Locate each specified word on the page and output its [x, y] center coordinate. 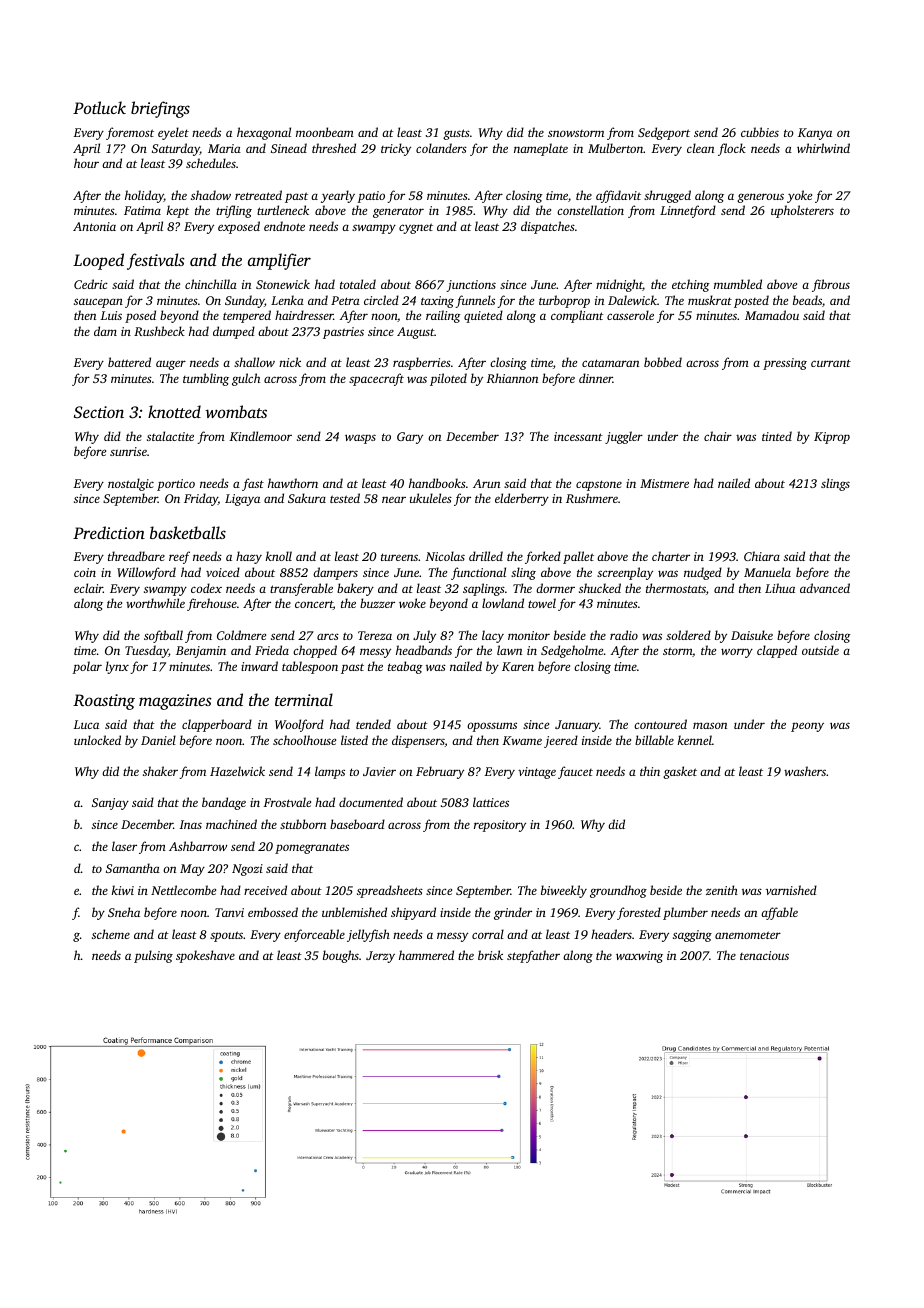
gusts [456, 134]
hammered [426, 955]
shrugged [667, 196]
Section [99, 412]
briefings [160, 109]
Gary [410, 438]
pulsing [153, 956]
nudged [703, 573]
